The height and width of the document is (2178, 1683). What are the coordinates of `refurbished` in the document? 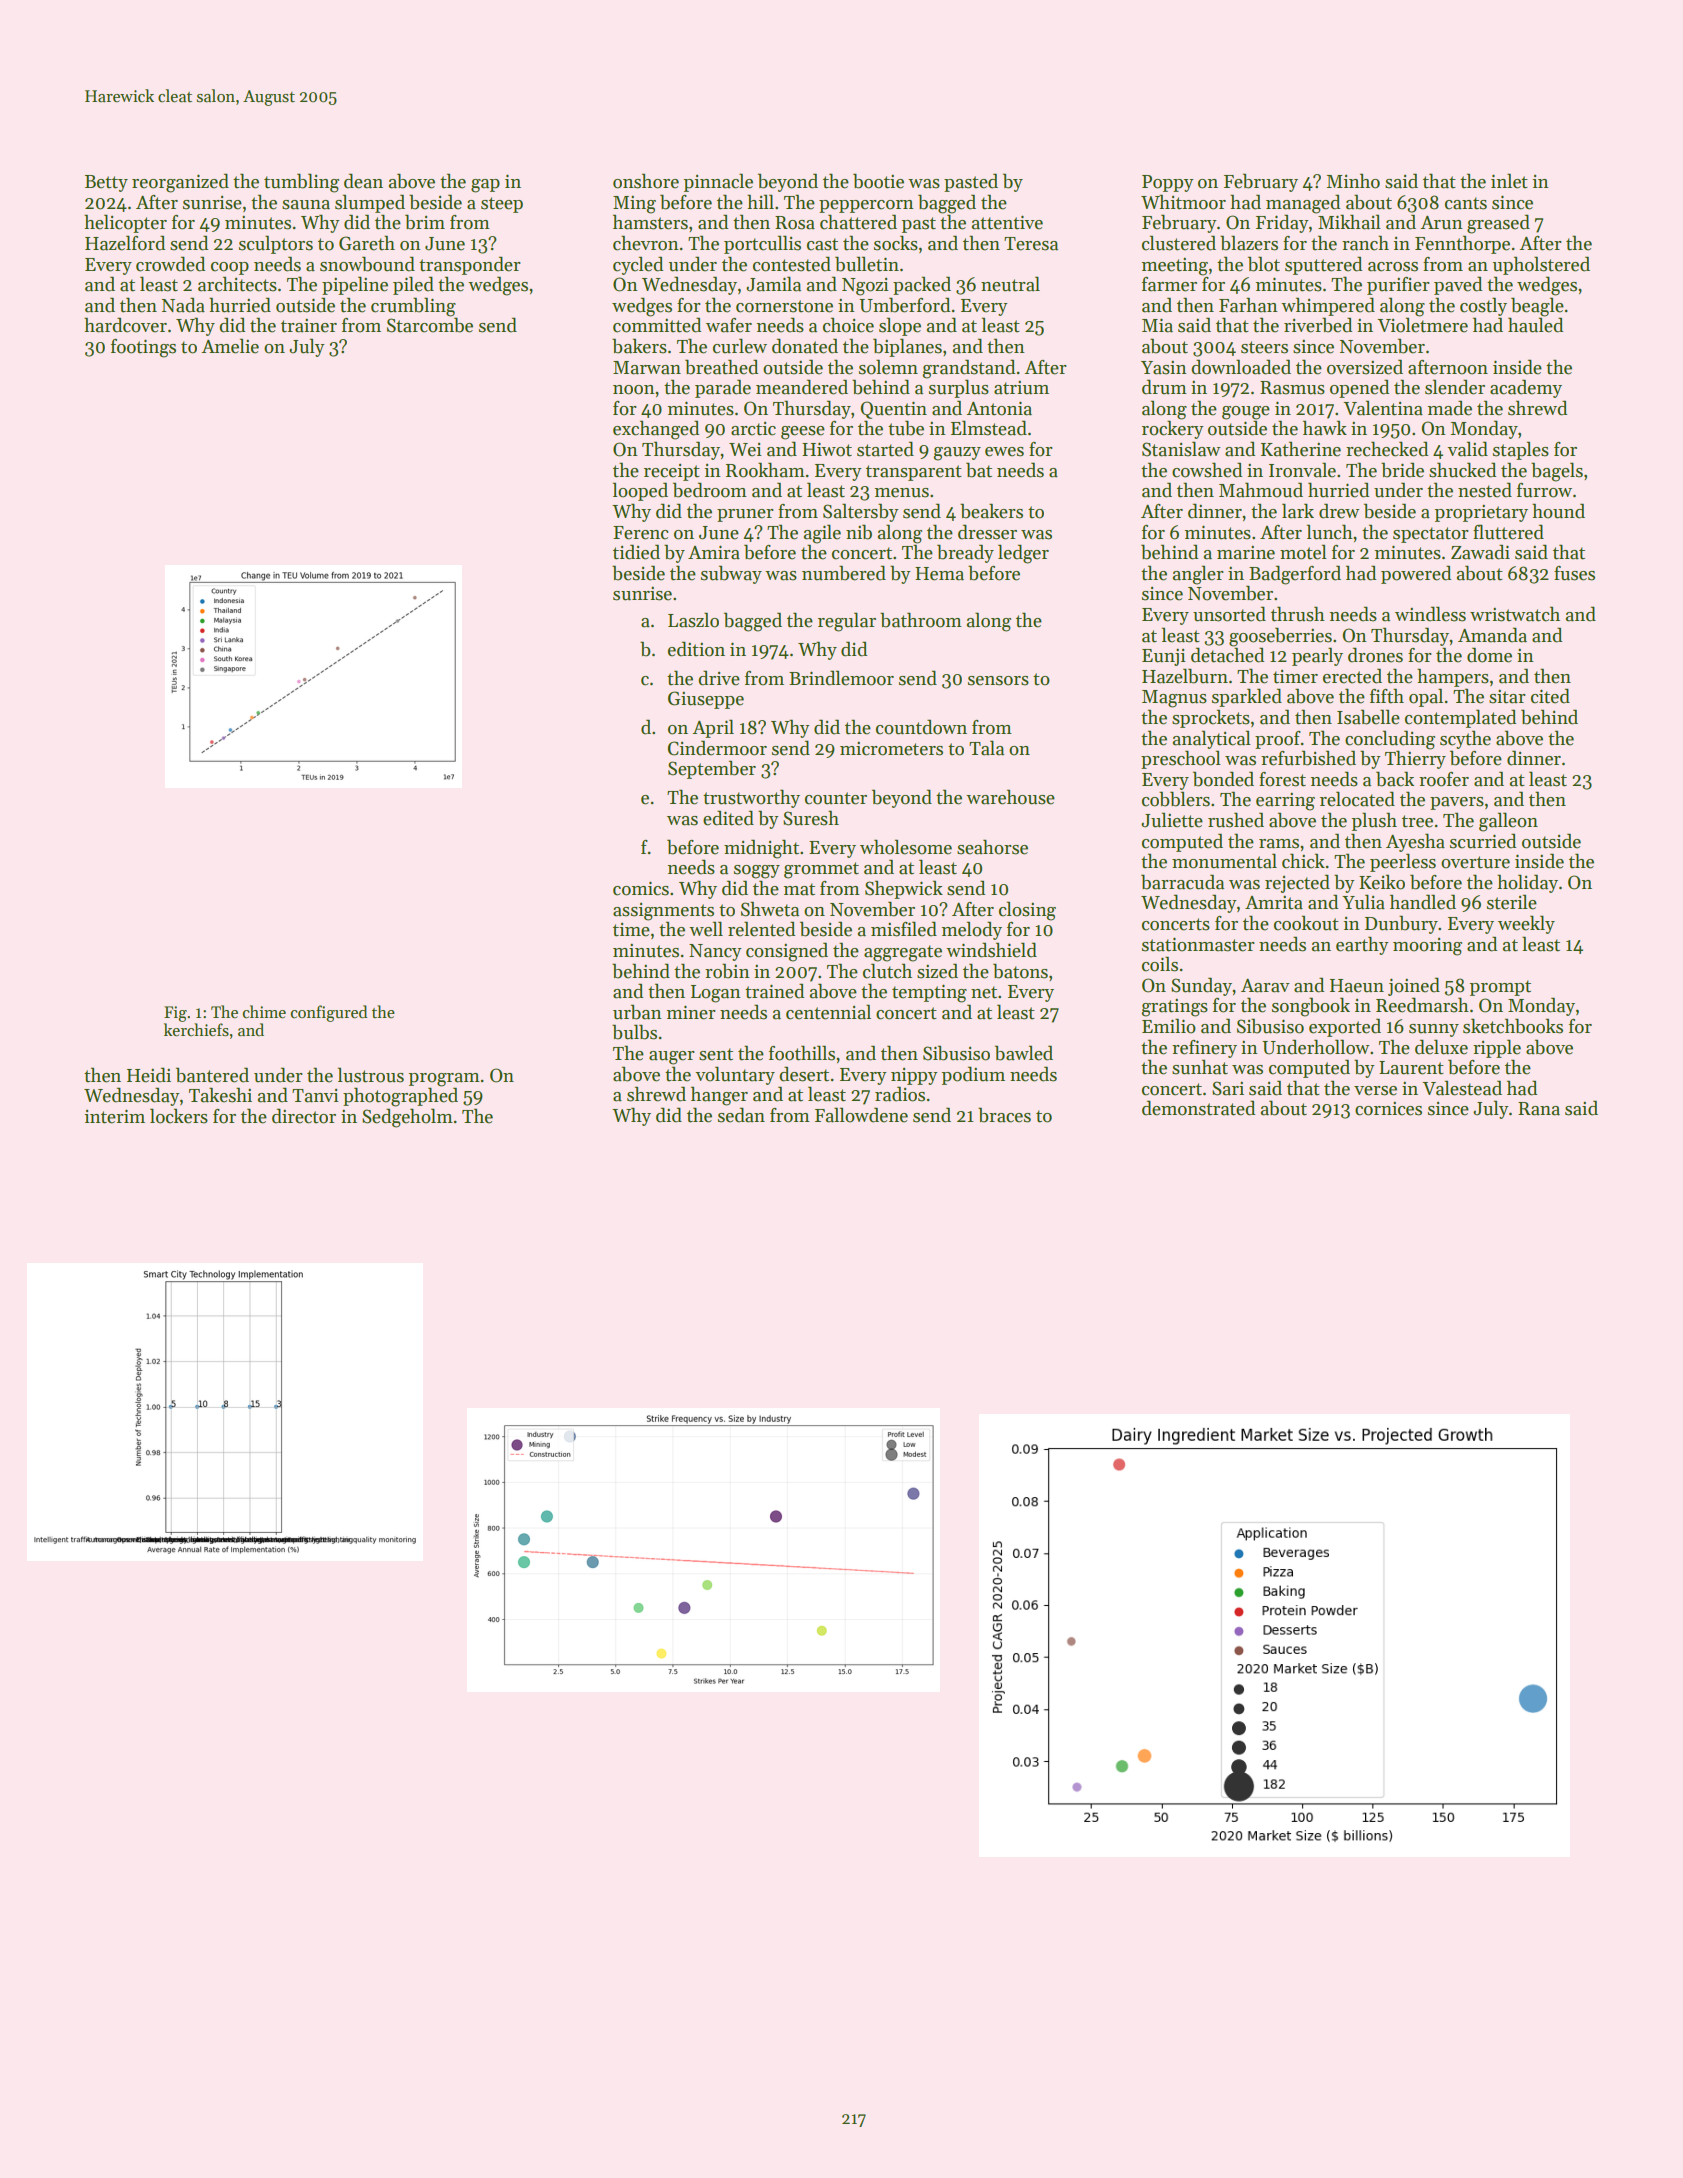 It's located at (1308, 758).
